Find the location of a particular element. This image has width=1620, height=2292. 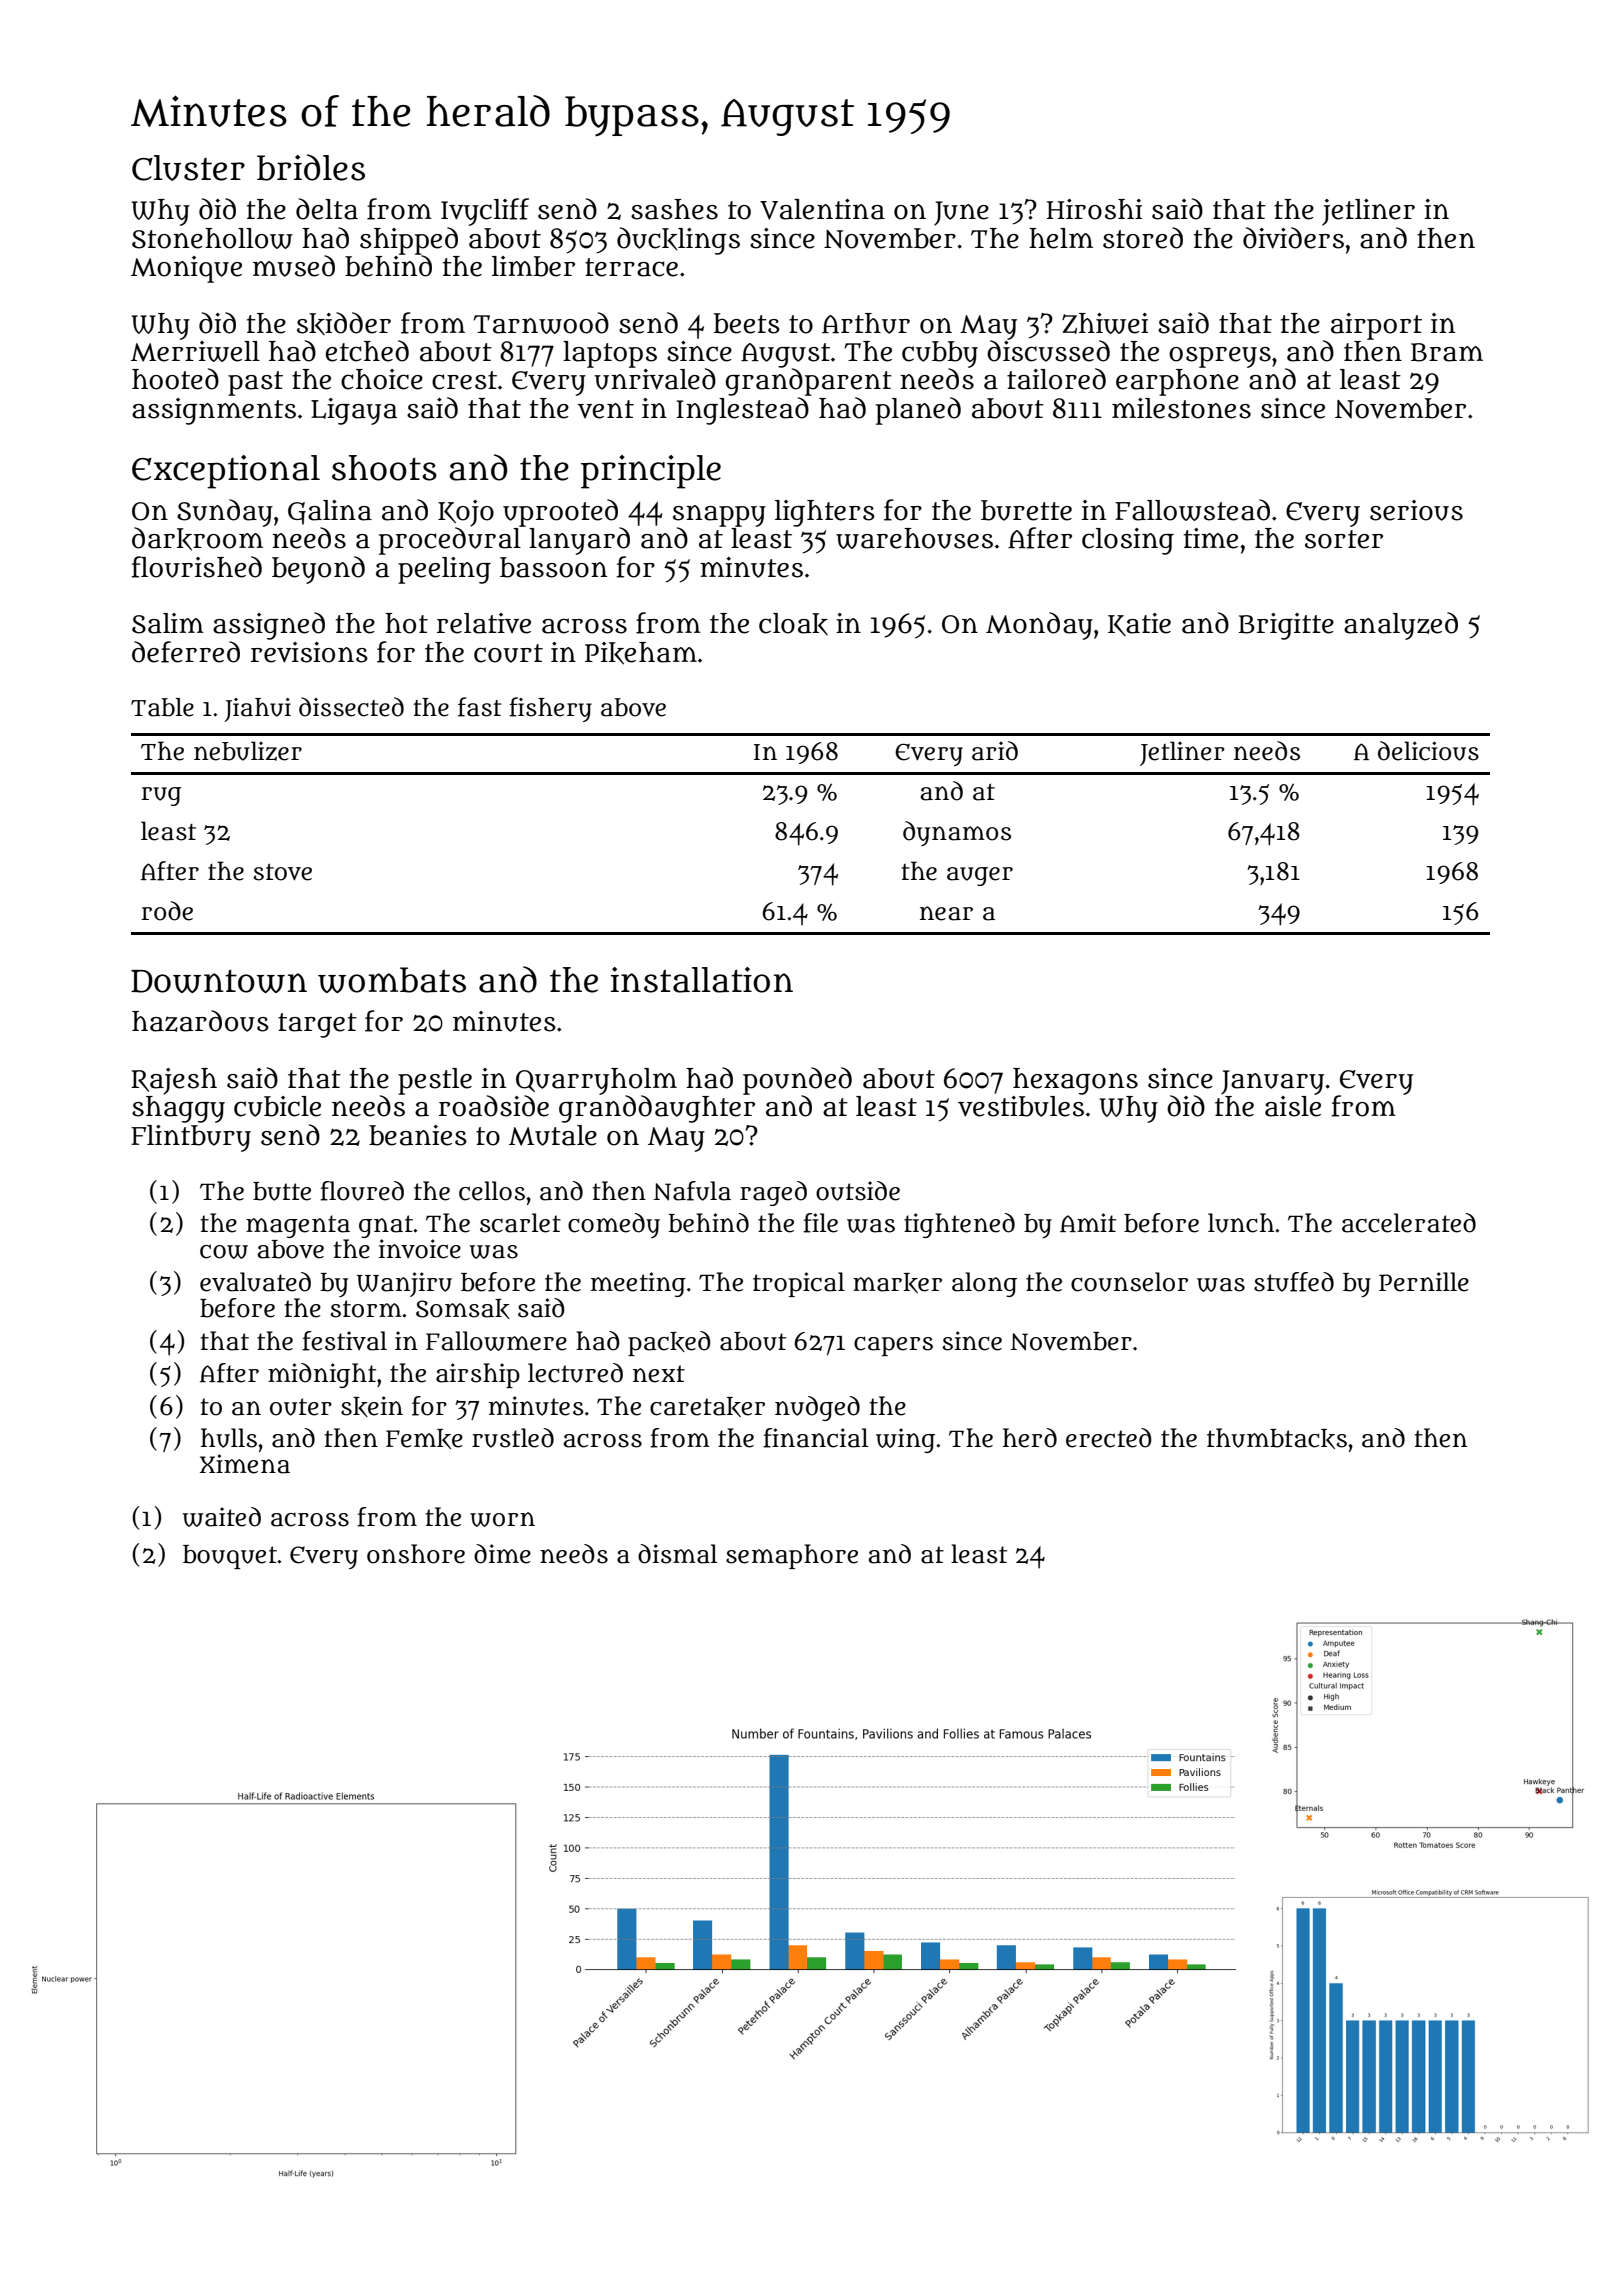

Hiroshi is located at coordinates (1094, 209).
